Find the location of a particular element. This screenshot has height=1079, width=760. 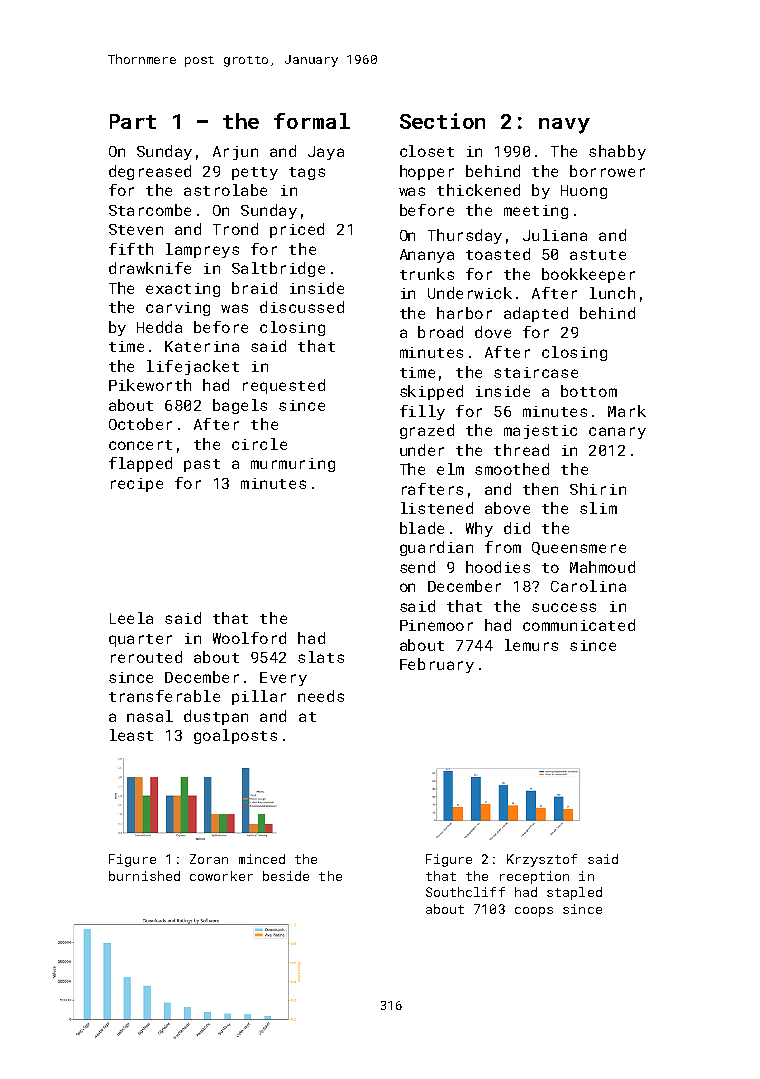

least is located at coordinates (131, 735).
